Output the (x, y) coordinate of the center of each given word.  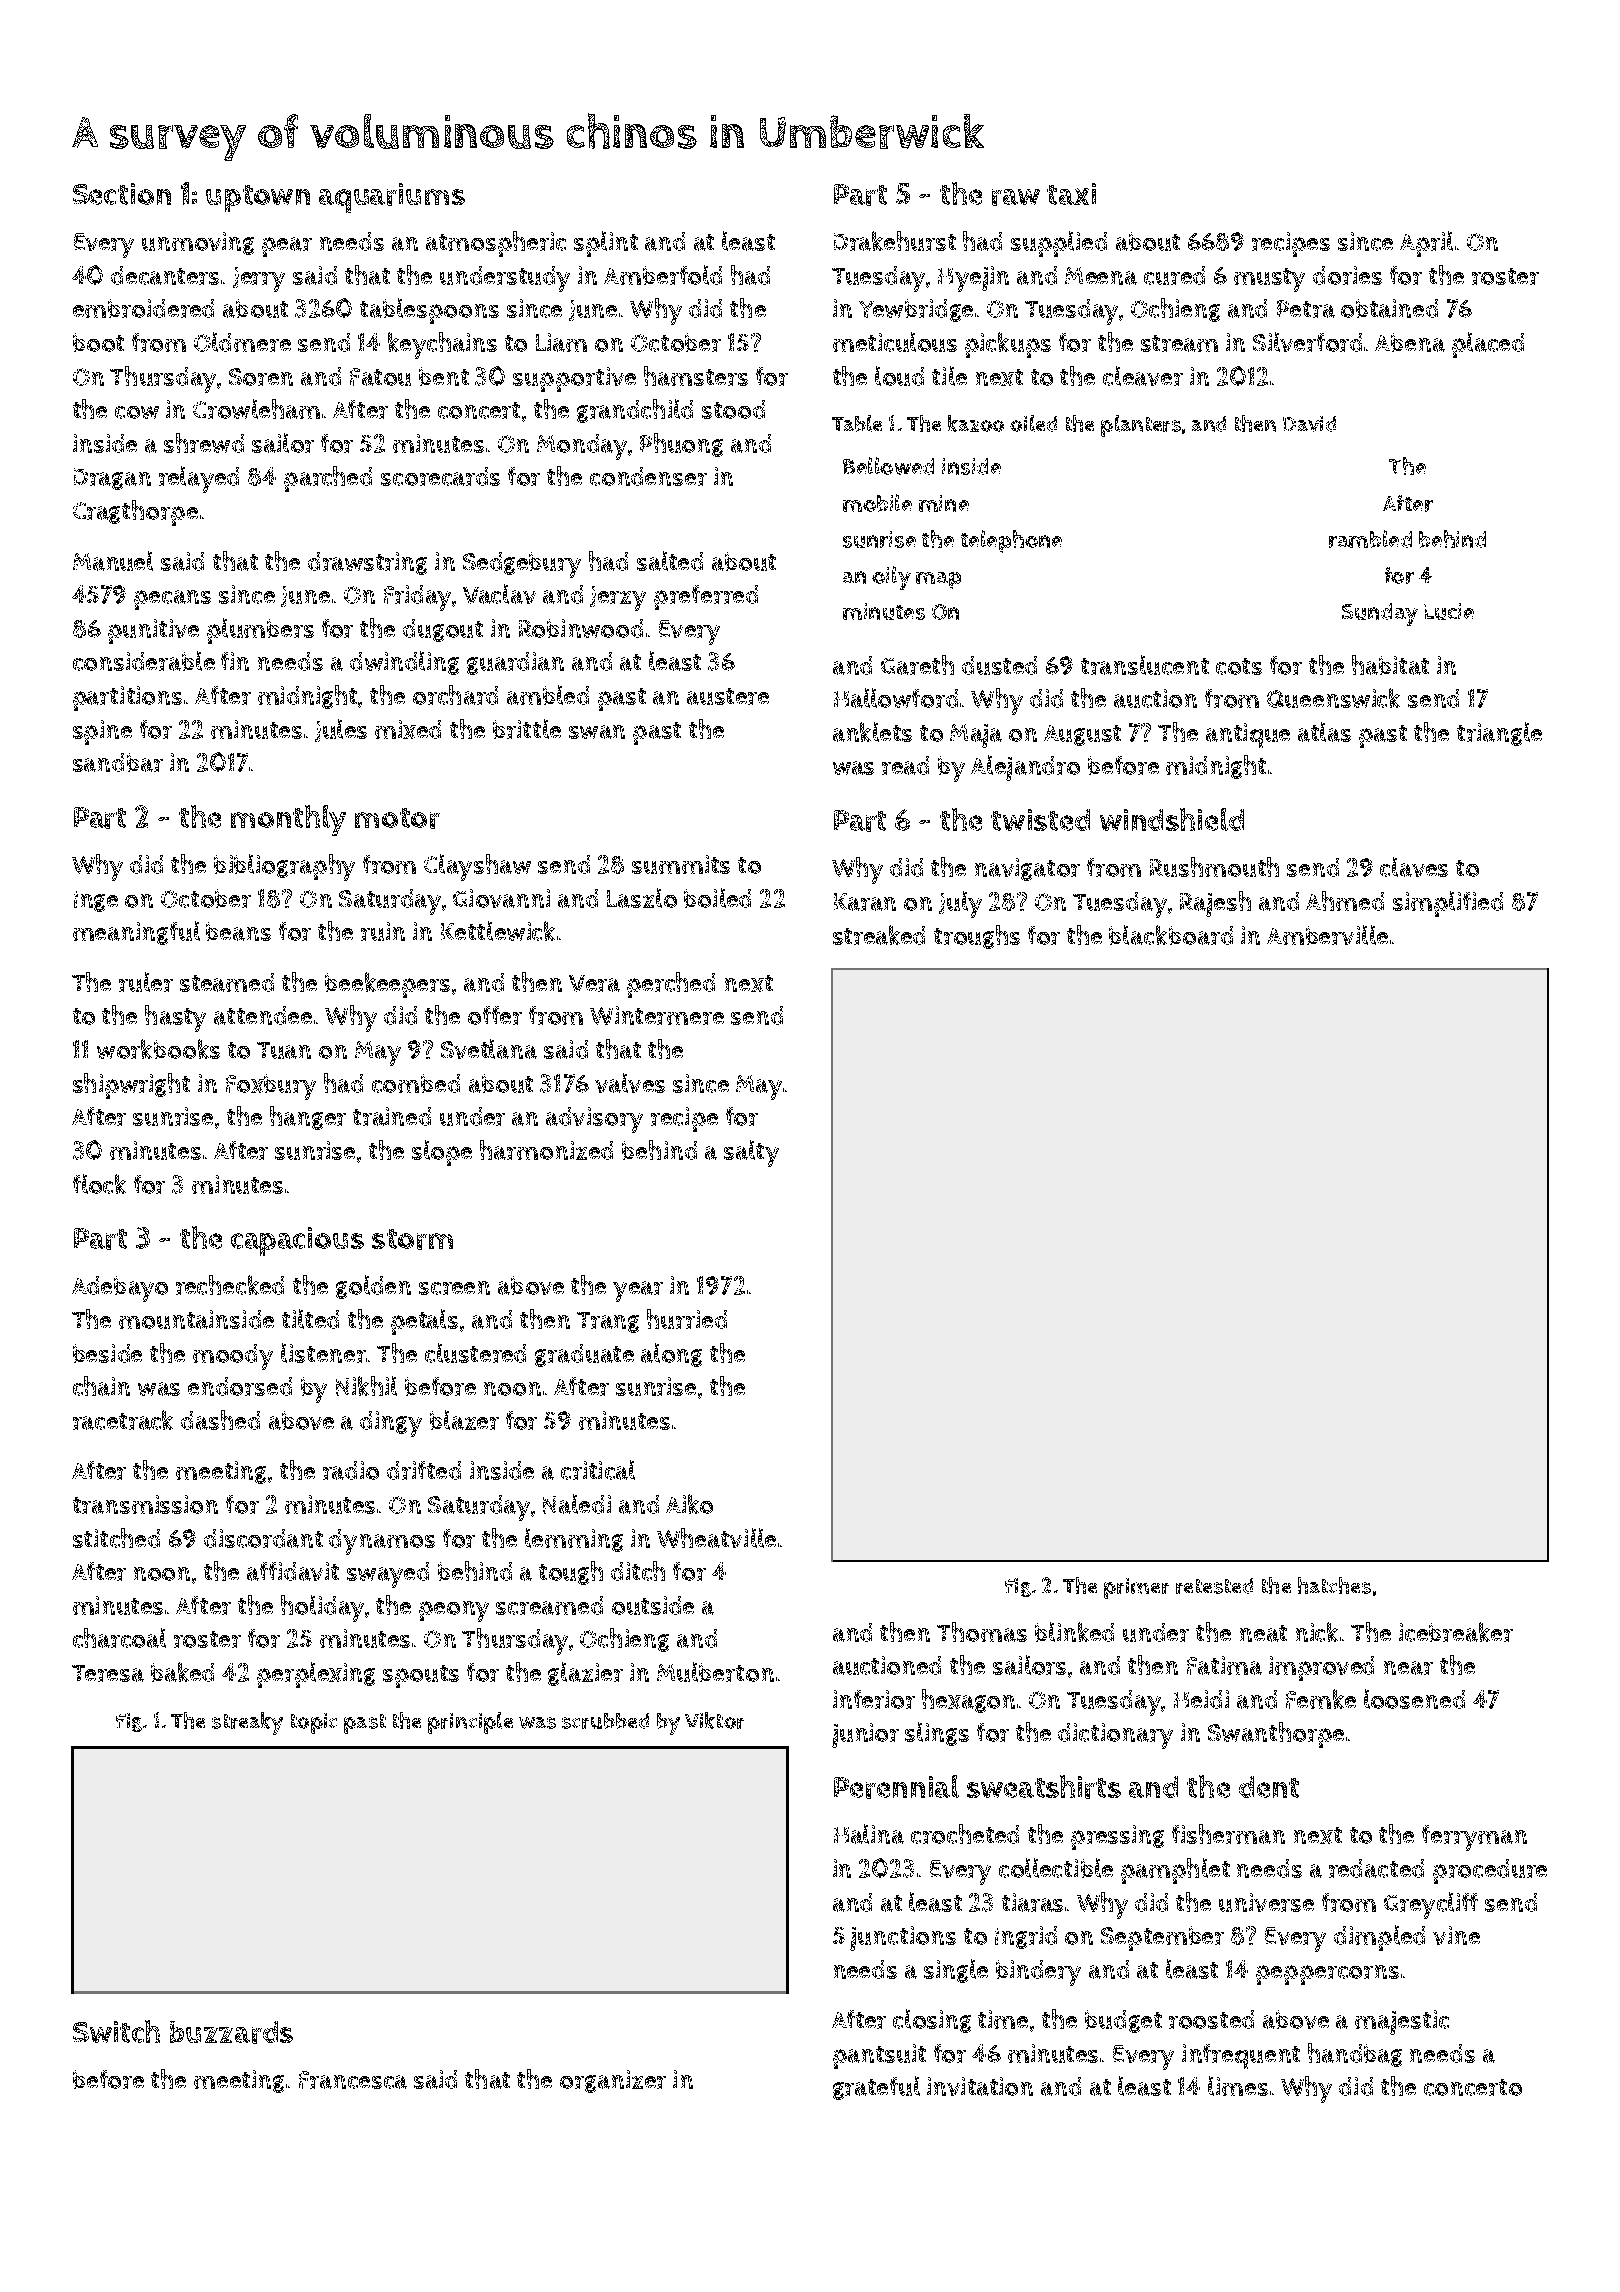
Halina (869, 1834)
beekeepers (387, 985)
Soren (261, 377)
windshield (1172, 819)
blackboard (1171, 935)
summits (681, 864)
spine (102, 732)
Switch (116, 2031)
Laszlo (642, 898)
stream (1179, 343)
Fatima (1224, 1665)
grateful (876, 2088)
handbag (1355, 2055)
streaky (247, 1723)
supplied (1059, 244)
